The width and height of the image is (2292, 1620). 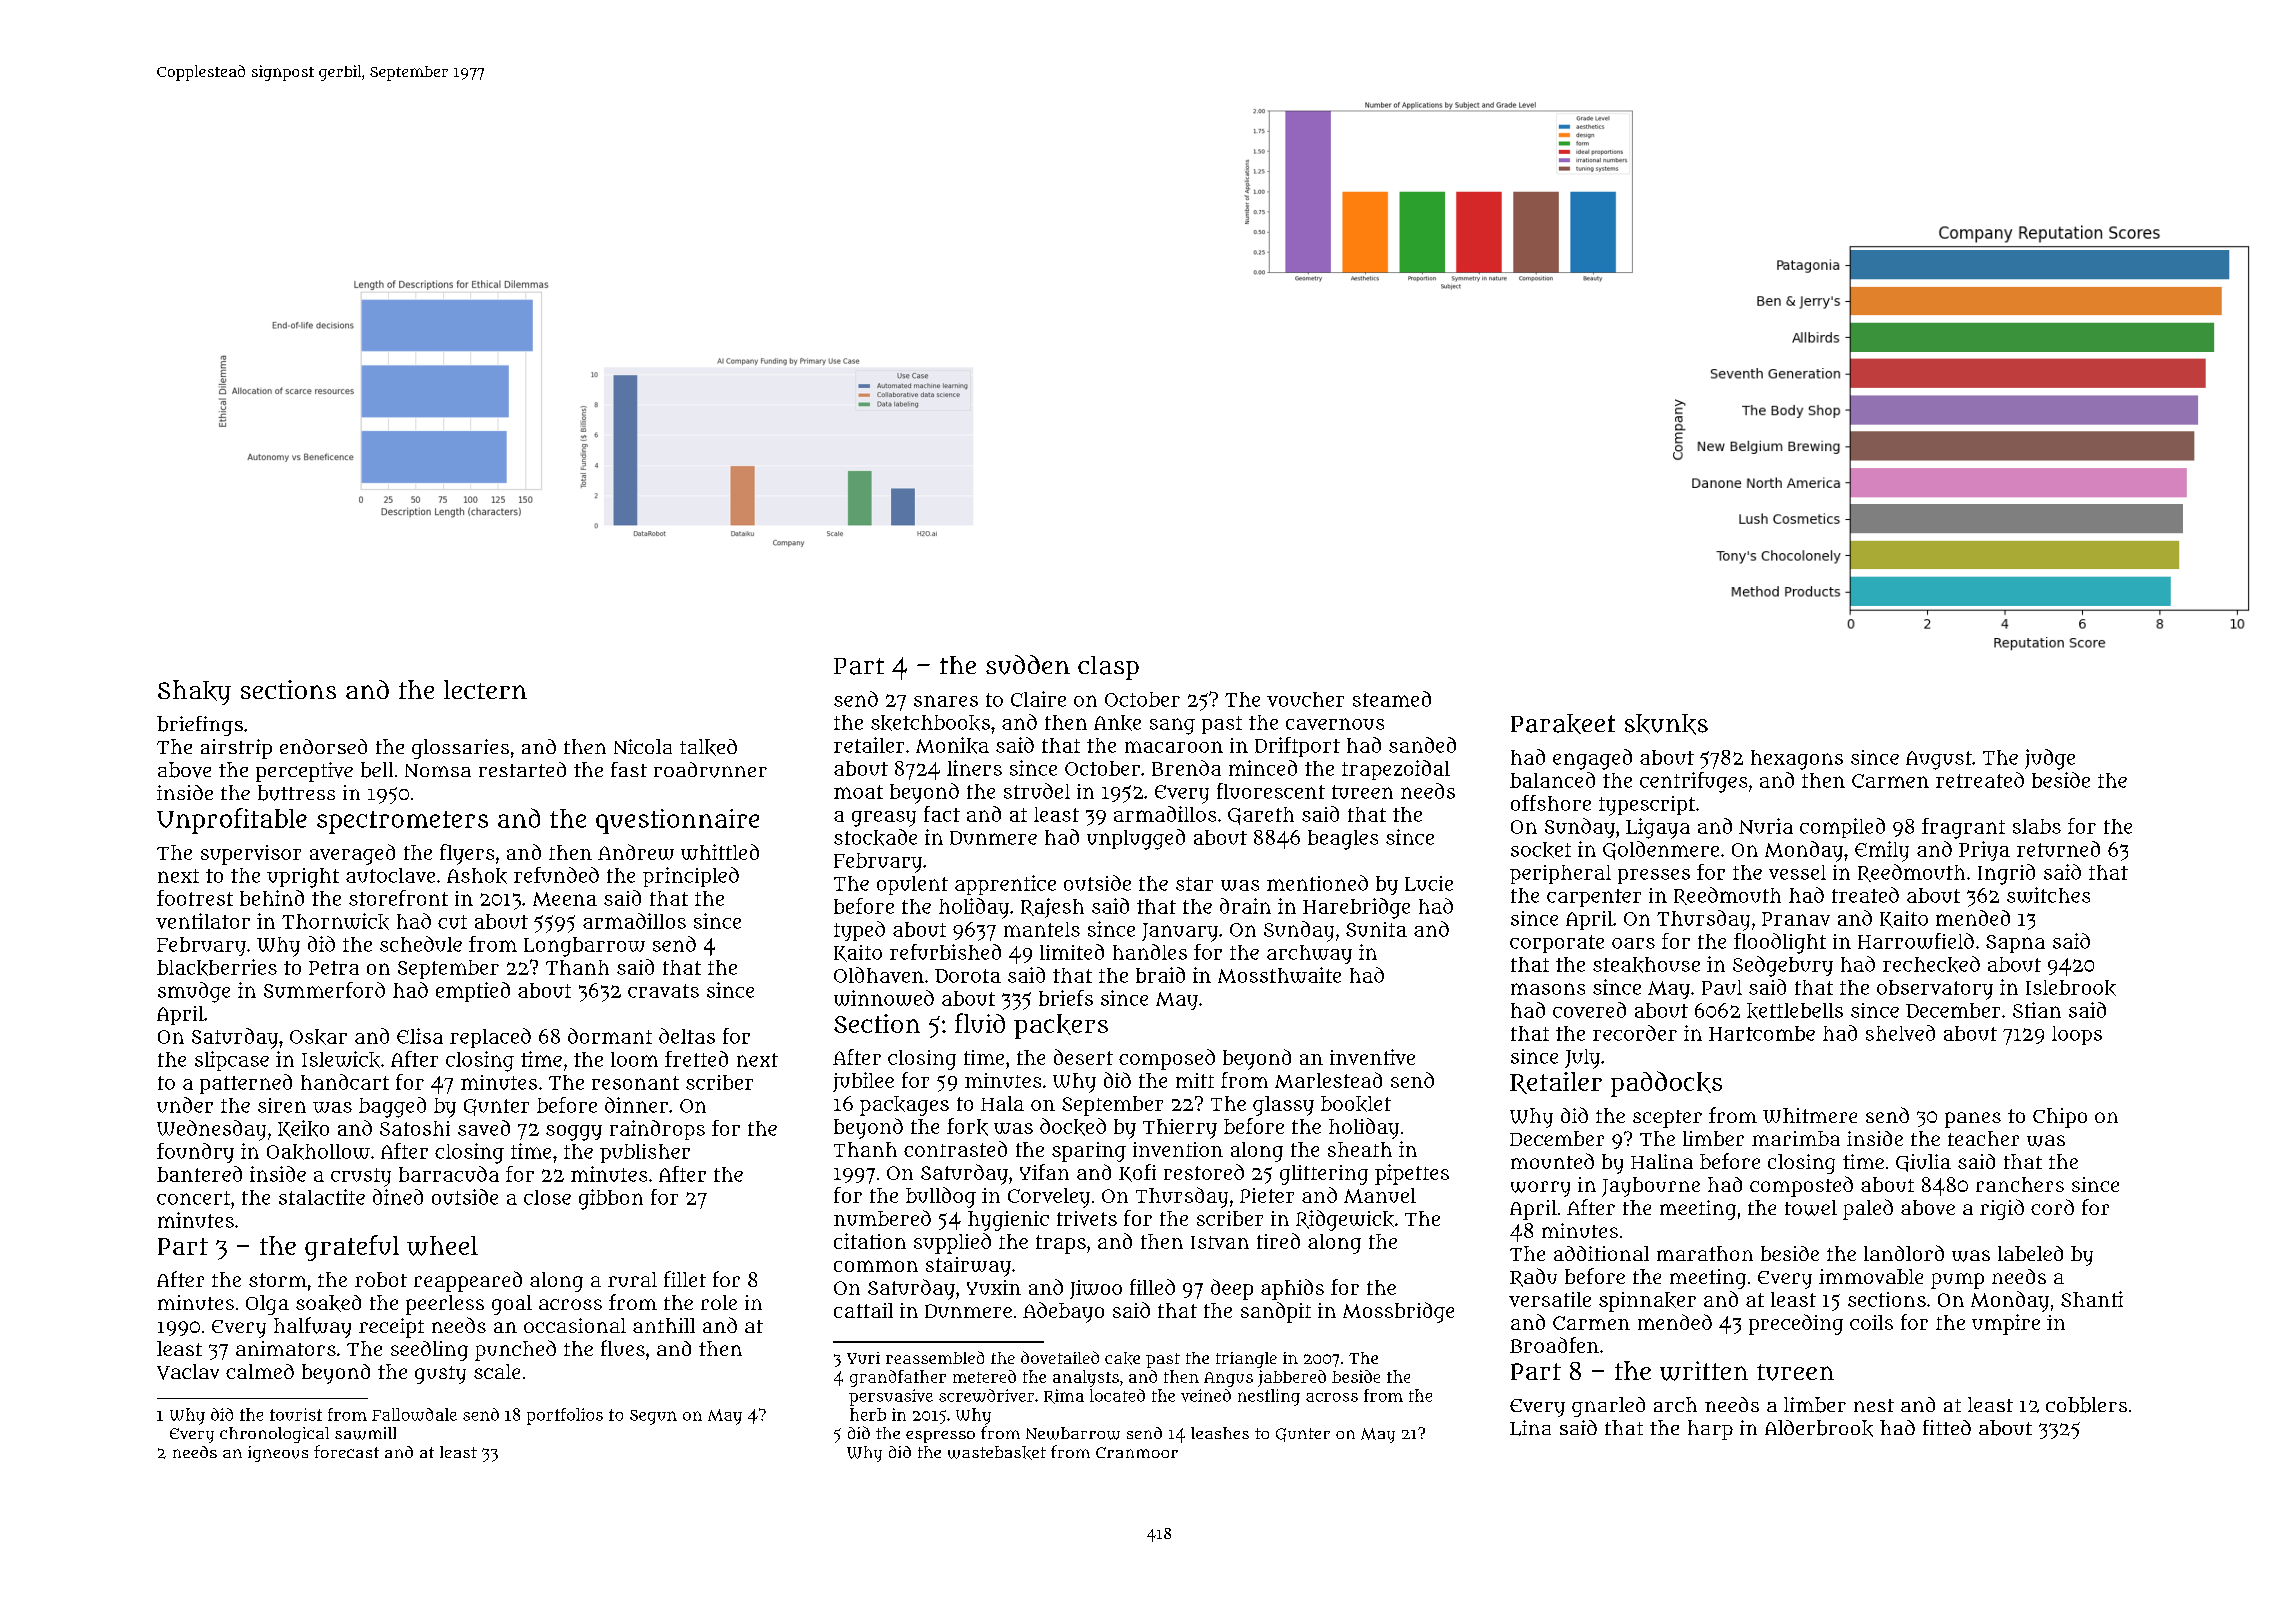 What do you see at coordinates (512, 1305) in the image?
I see `goal` at bounding box center [512, 1305].
